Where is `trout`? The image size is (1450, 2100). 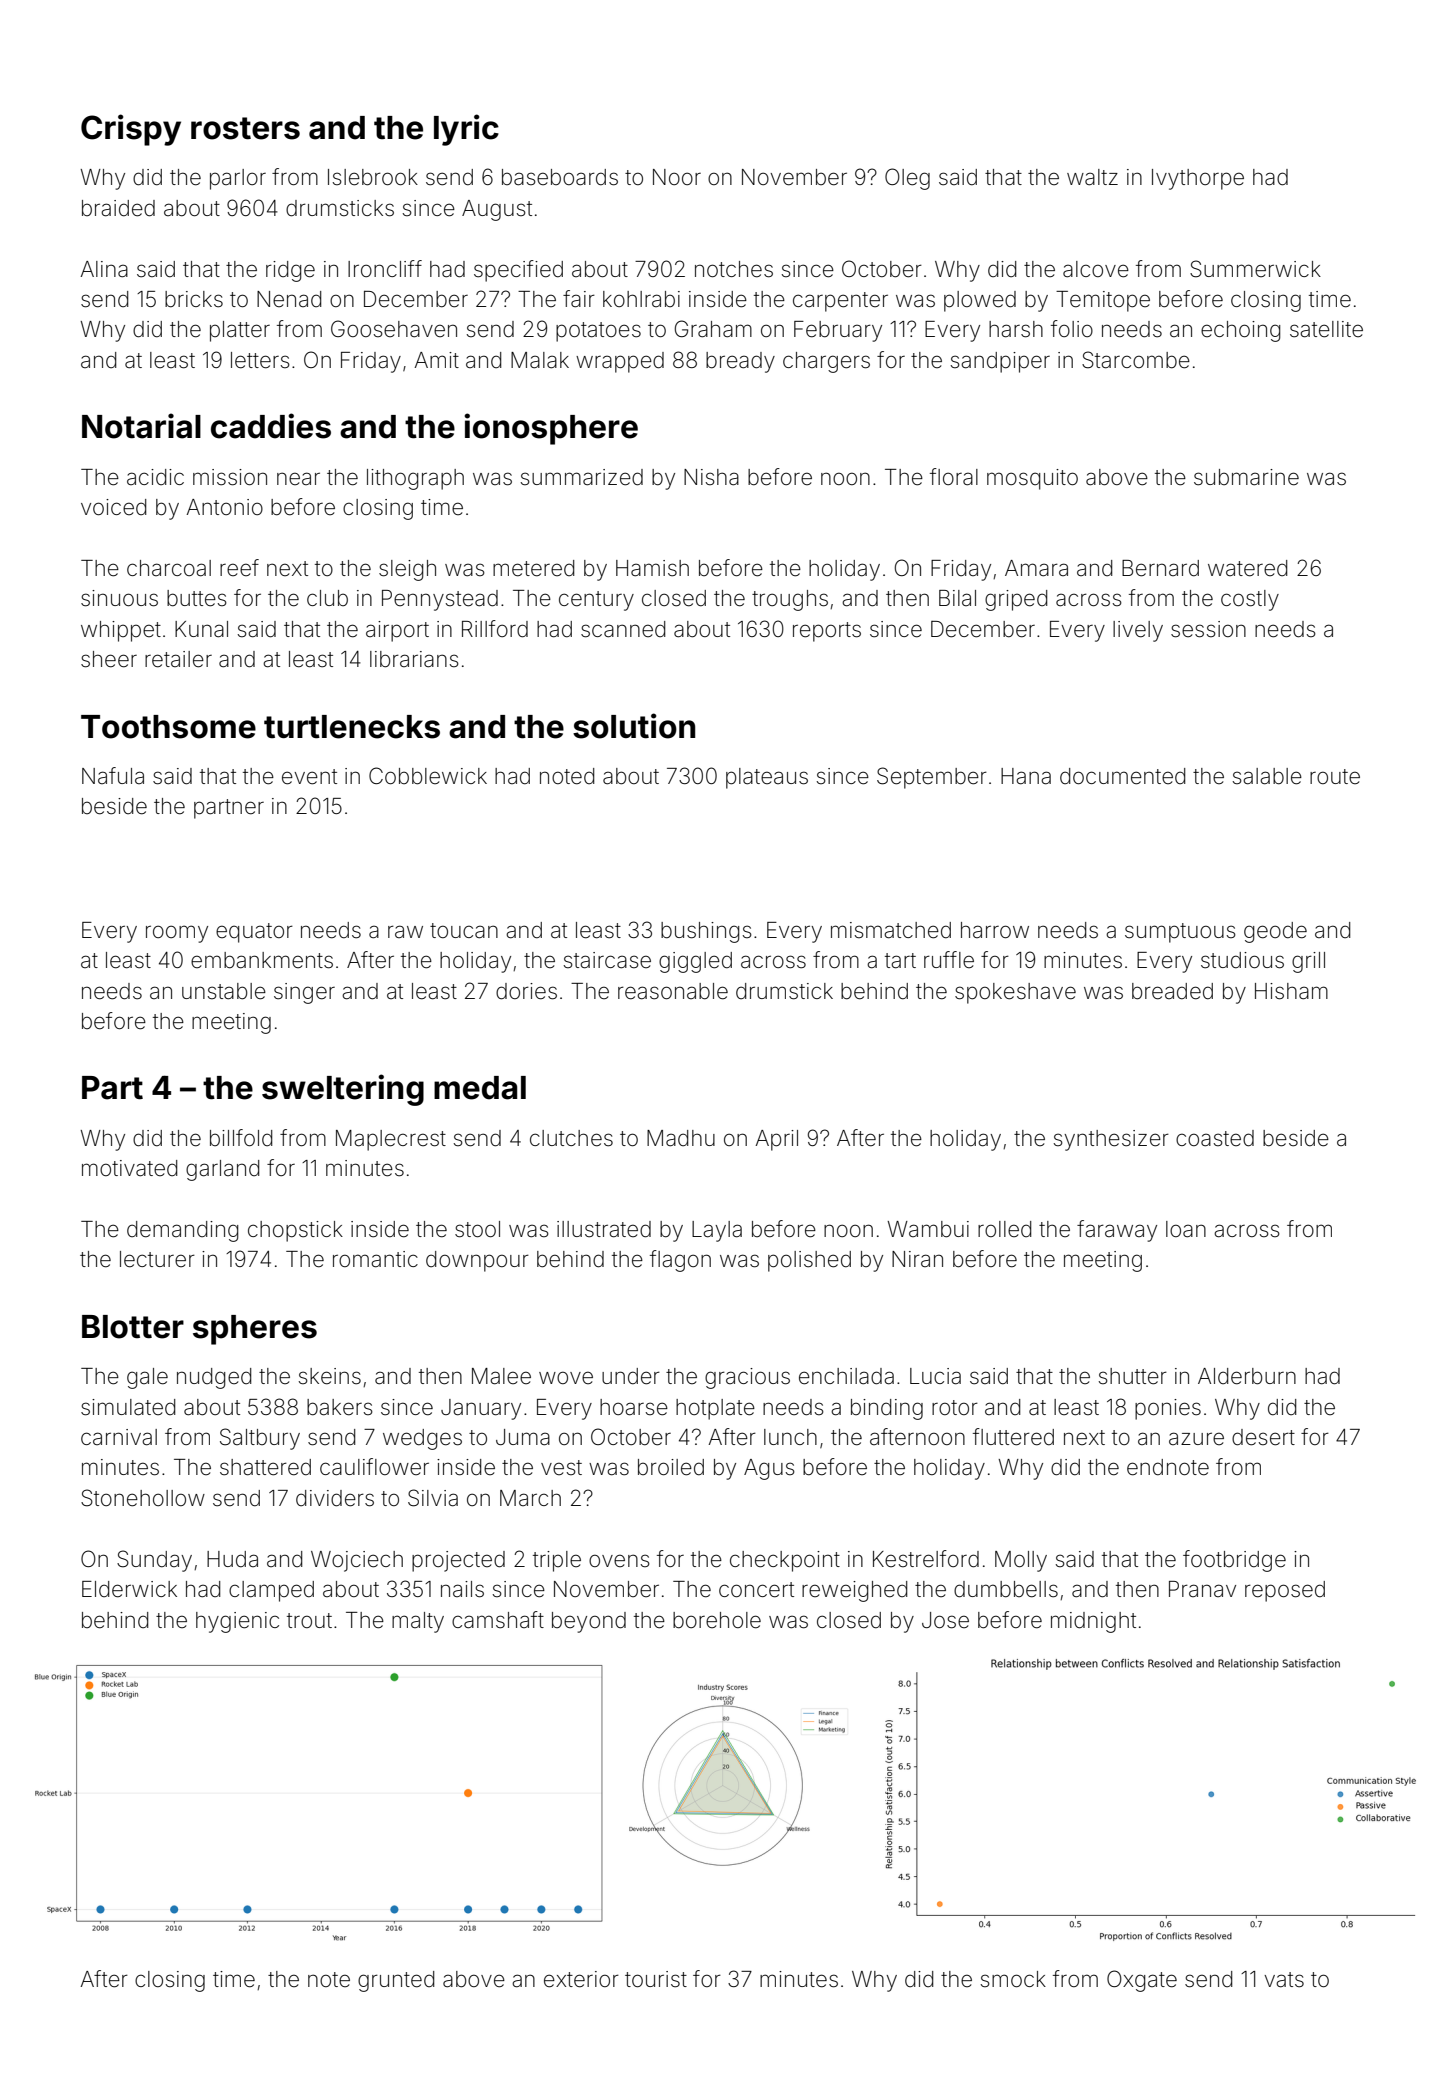 trout is located at coordinates (309, 1620).
